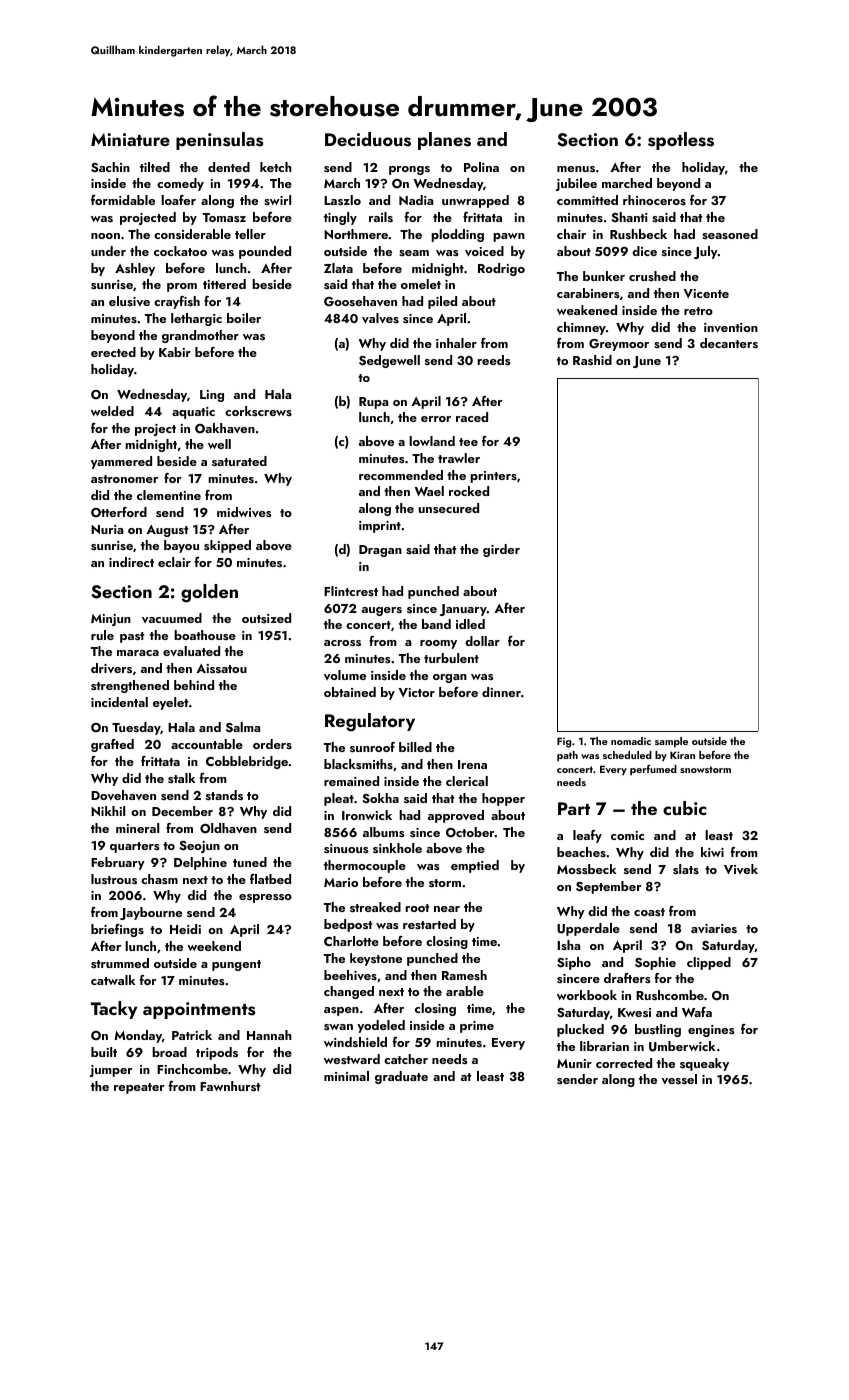 This page has height=1400, width=849. Describe the element at coordinates (401, 475) in the page. I see `recommended` at that location.
